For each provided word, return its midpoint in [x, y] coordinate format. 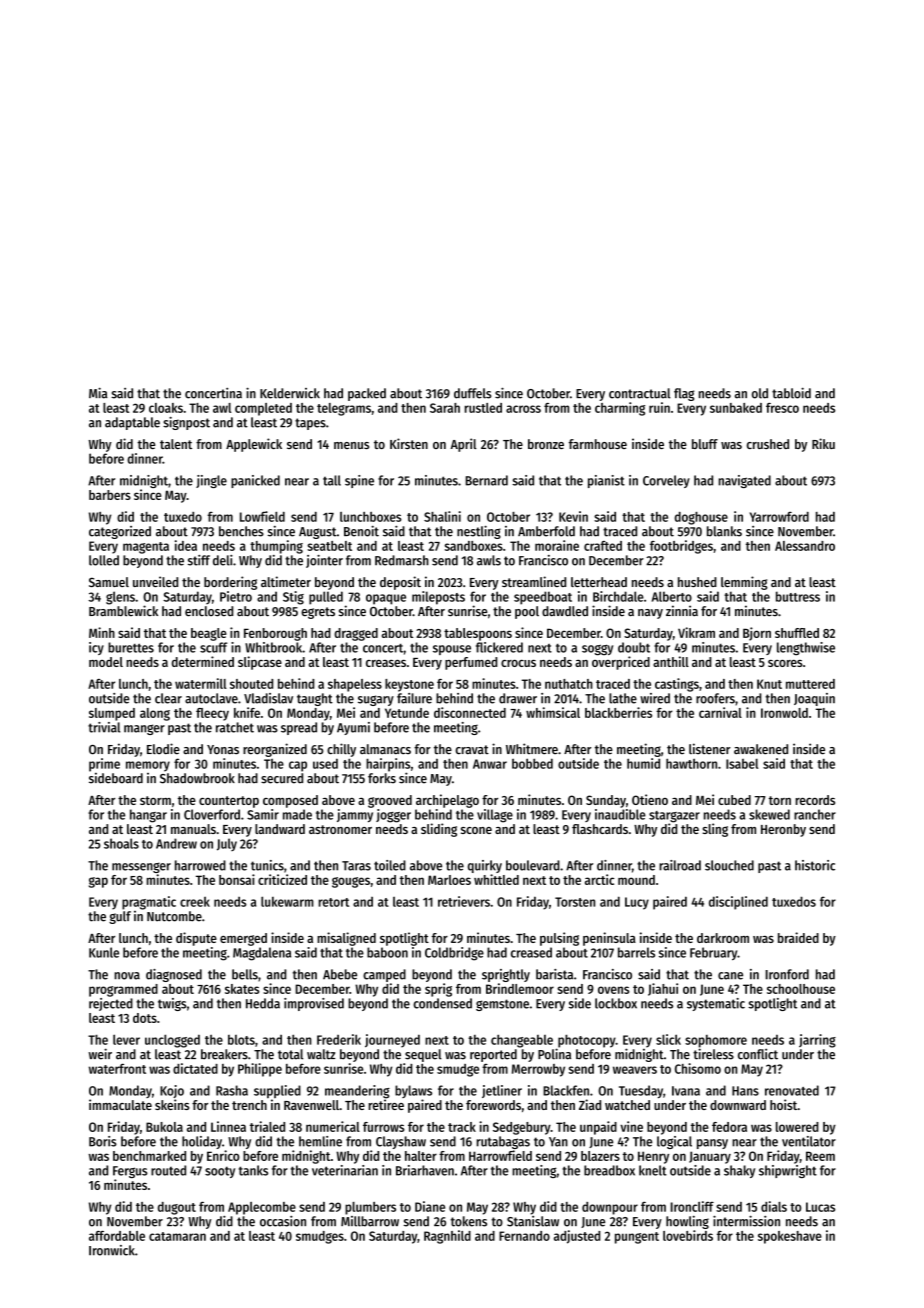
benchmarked [149, 1156]
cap [298, 766]
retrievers [464, 901]
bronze [546, 444]
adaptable [132, 423]
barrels [636, 952]
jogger [393, 816]
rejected [111, 1004]
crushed [768, 444]
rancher [815, 814]
